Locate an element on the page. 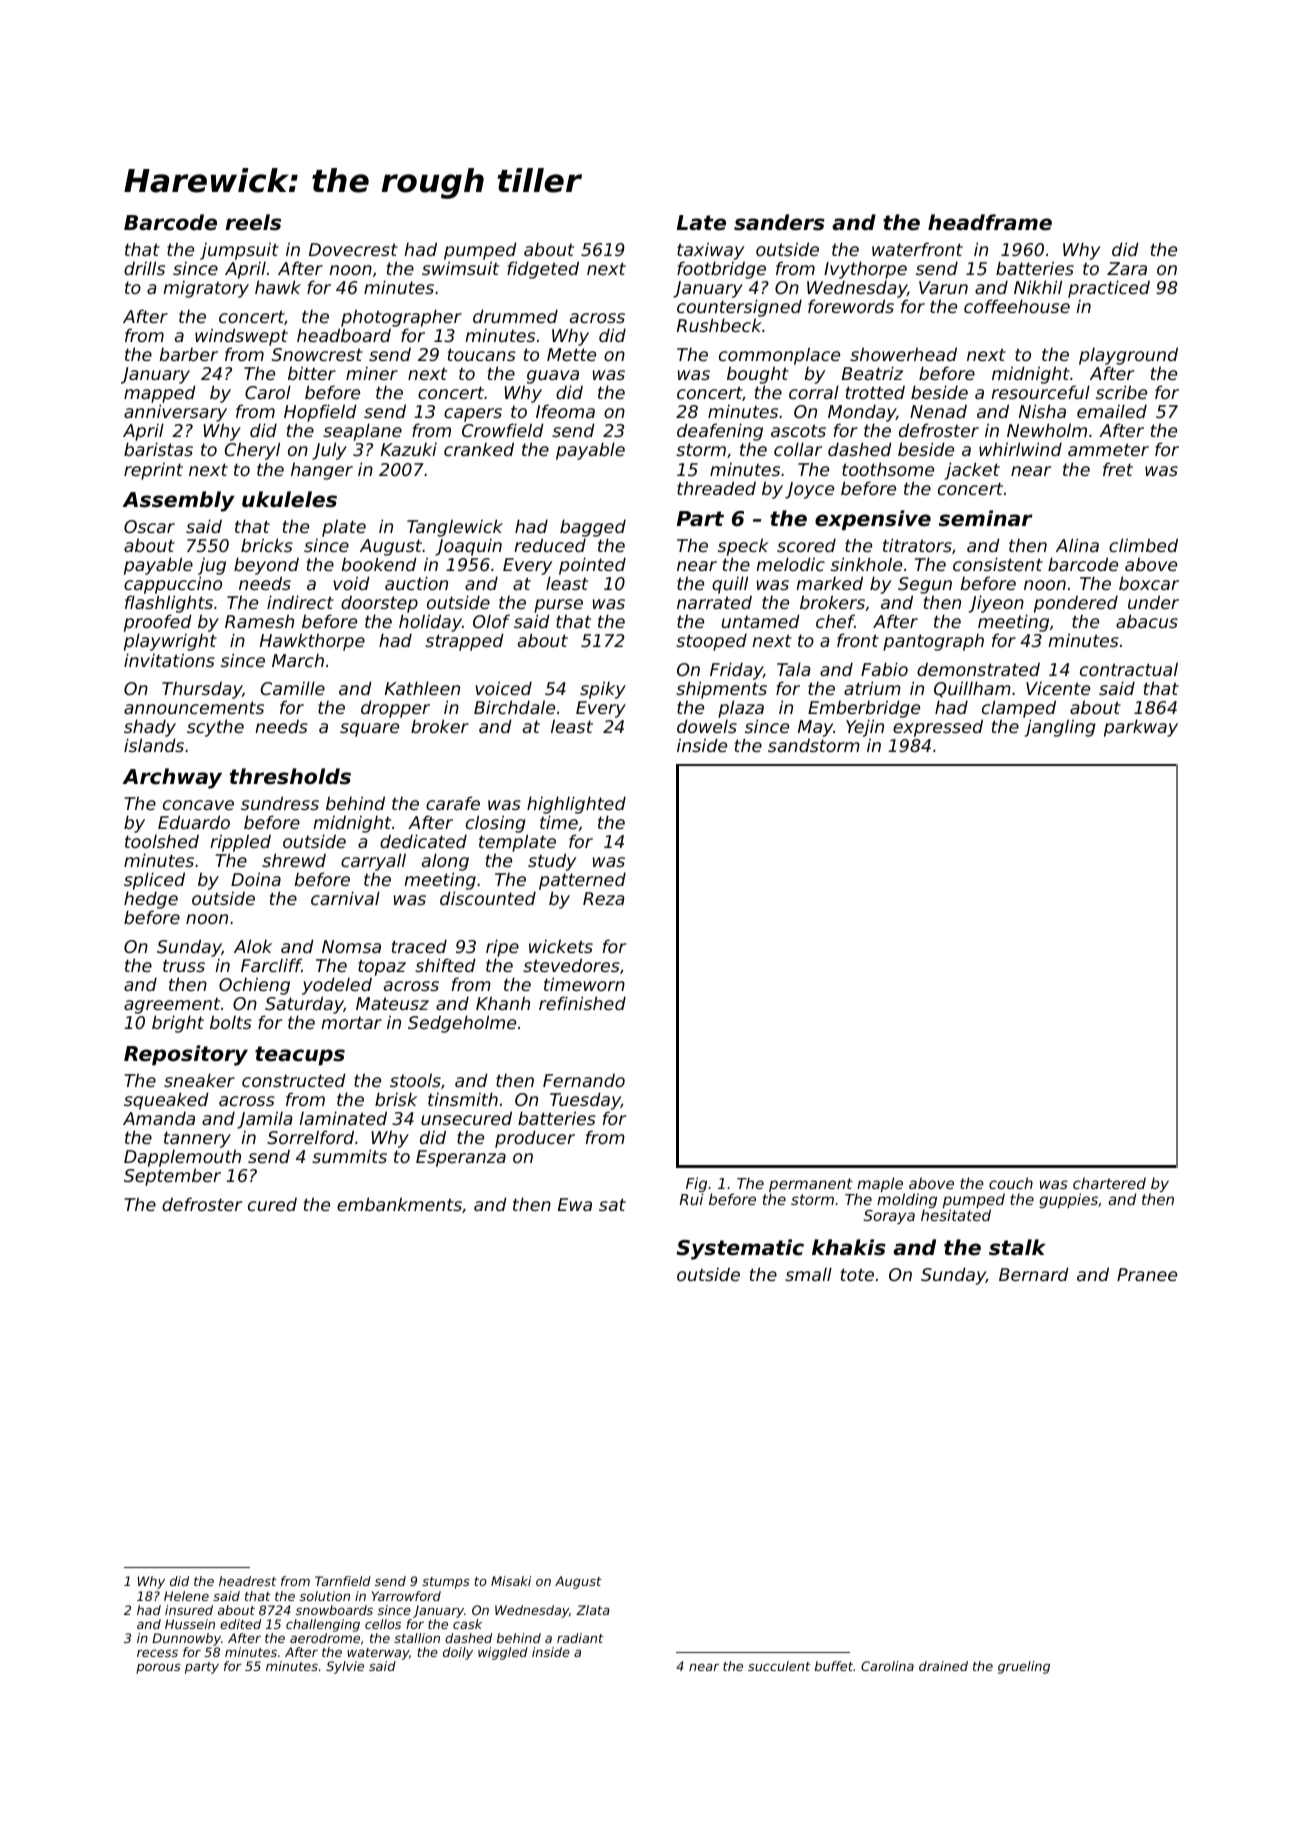 Image resolution: width=1302 pixels, height=1842 pixels. porous is located at coordinates (158, 1669).
